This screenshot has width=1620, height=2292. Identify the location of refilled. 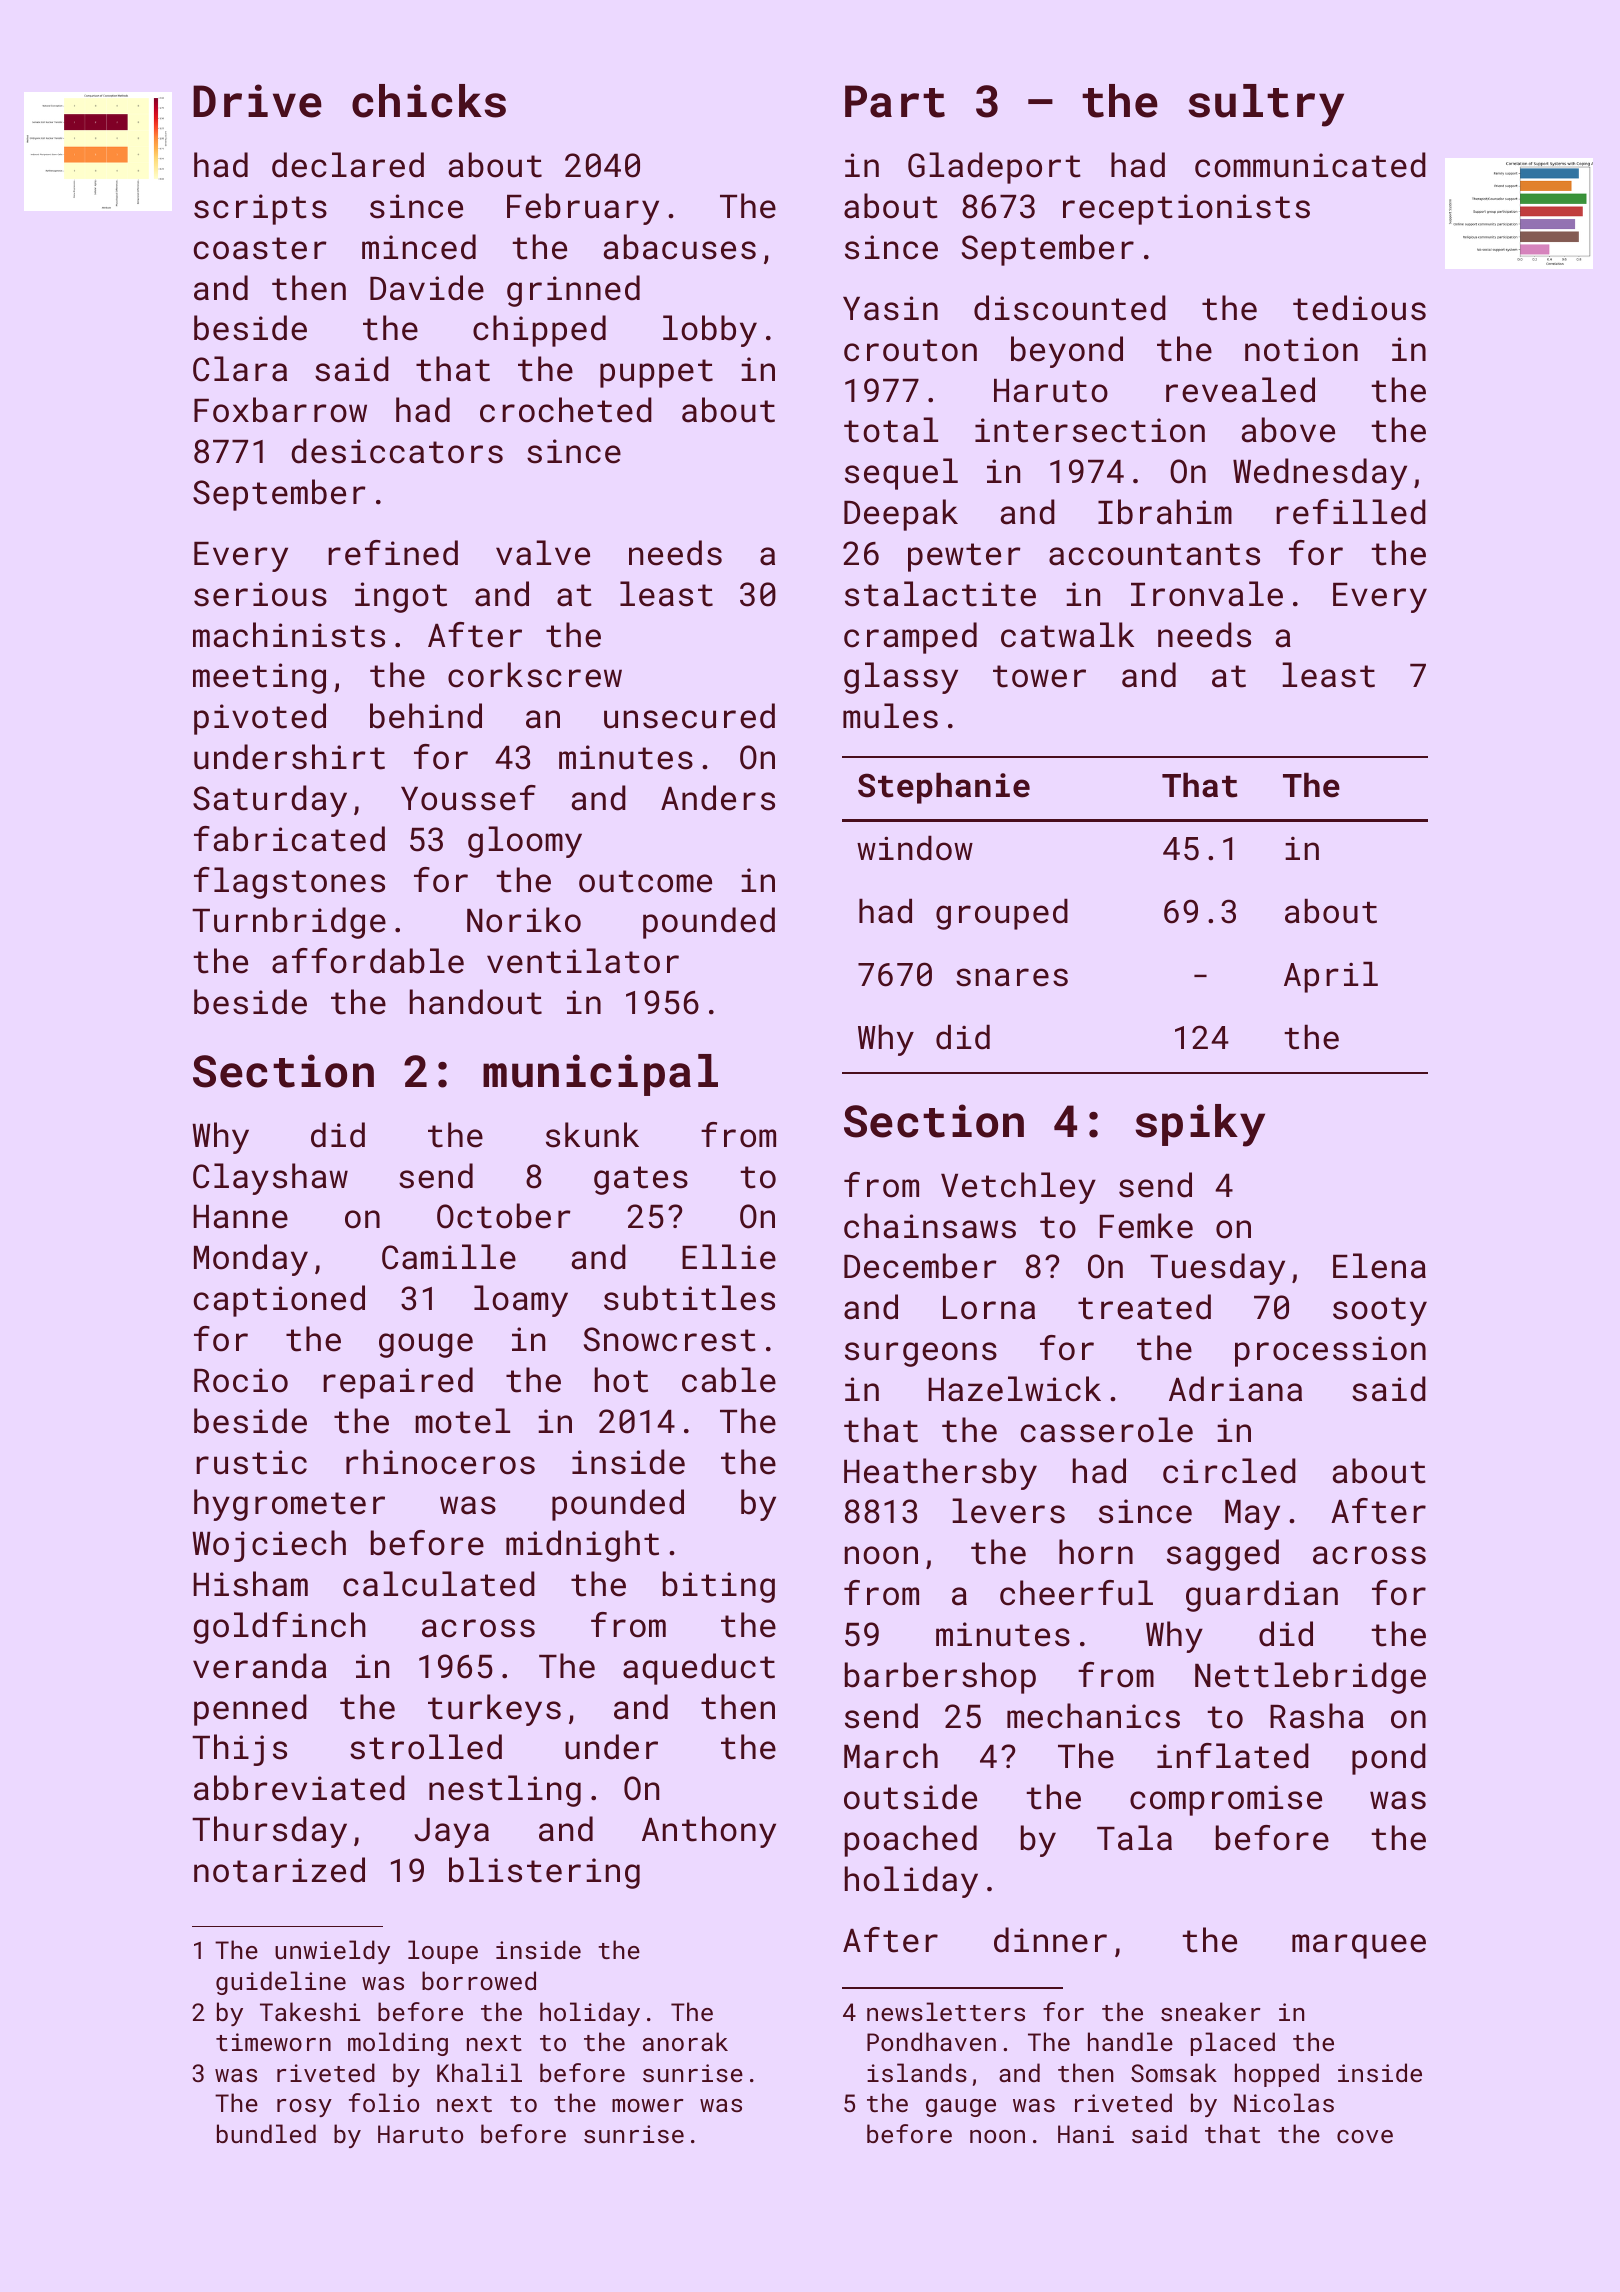
(1351, 512).
